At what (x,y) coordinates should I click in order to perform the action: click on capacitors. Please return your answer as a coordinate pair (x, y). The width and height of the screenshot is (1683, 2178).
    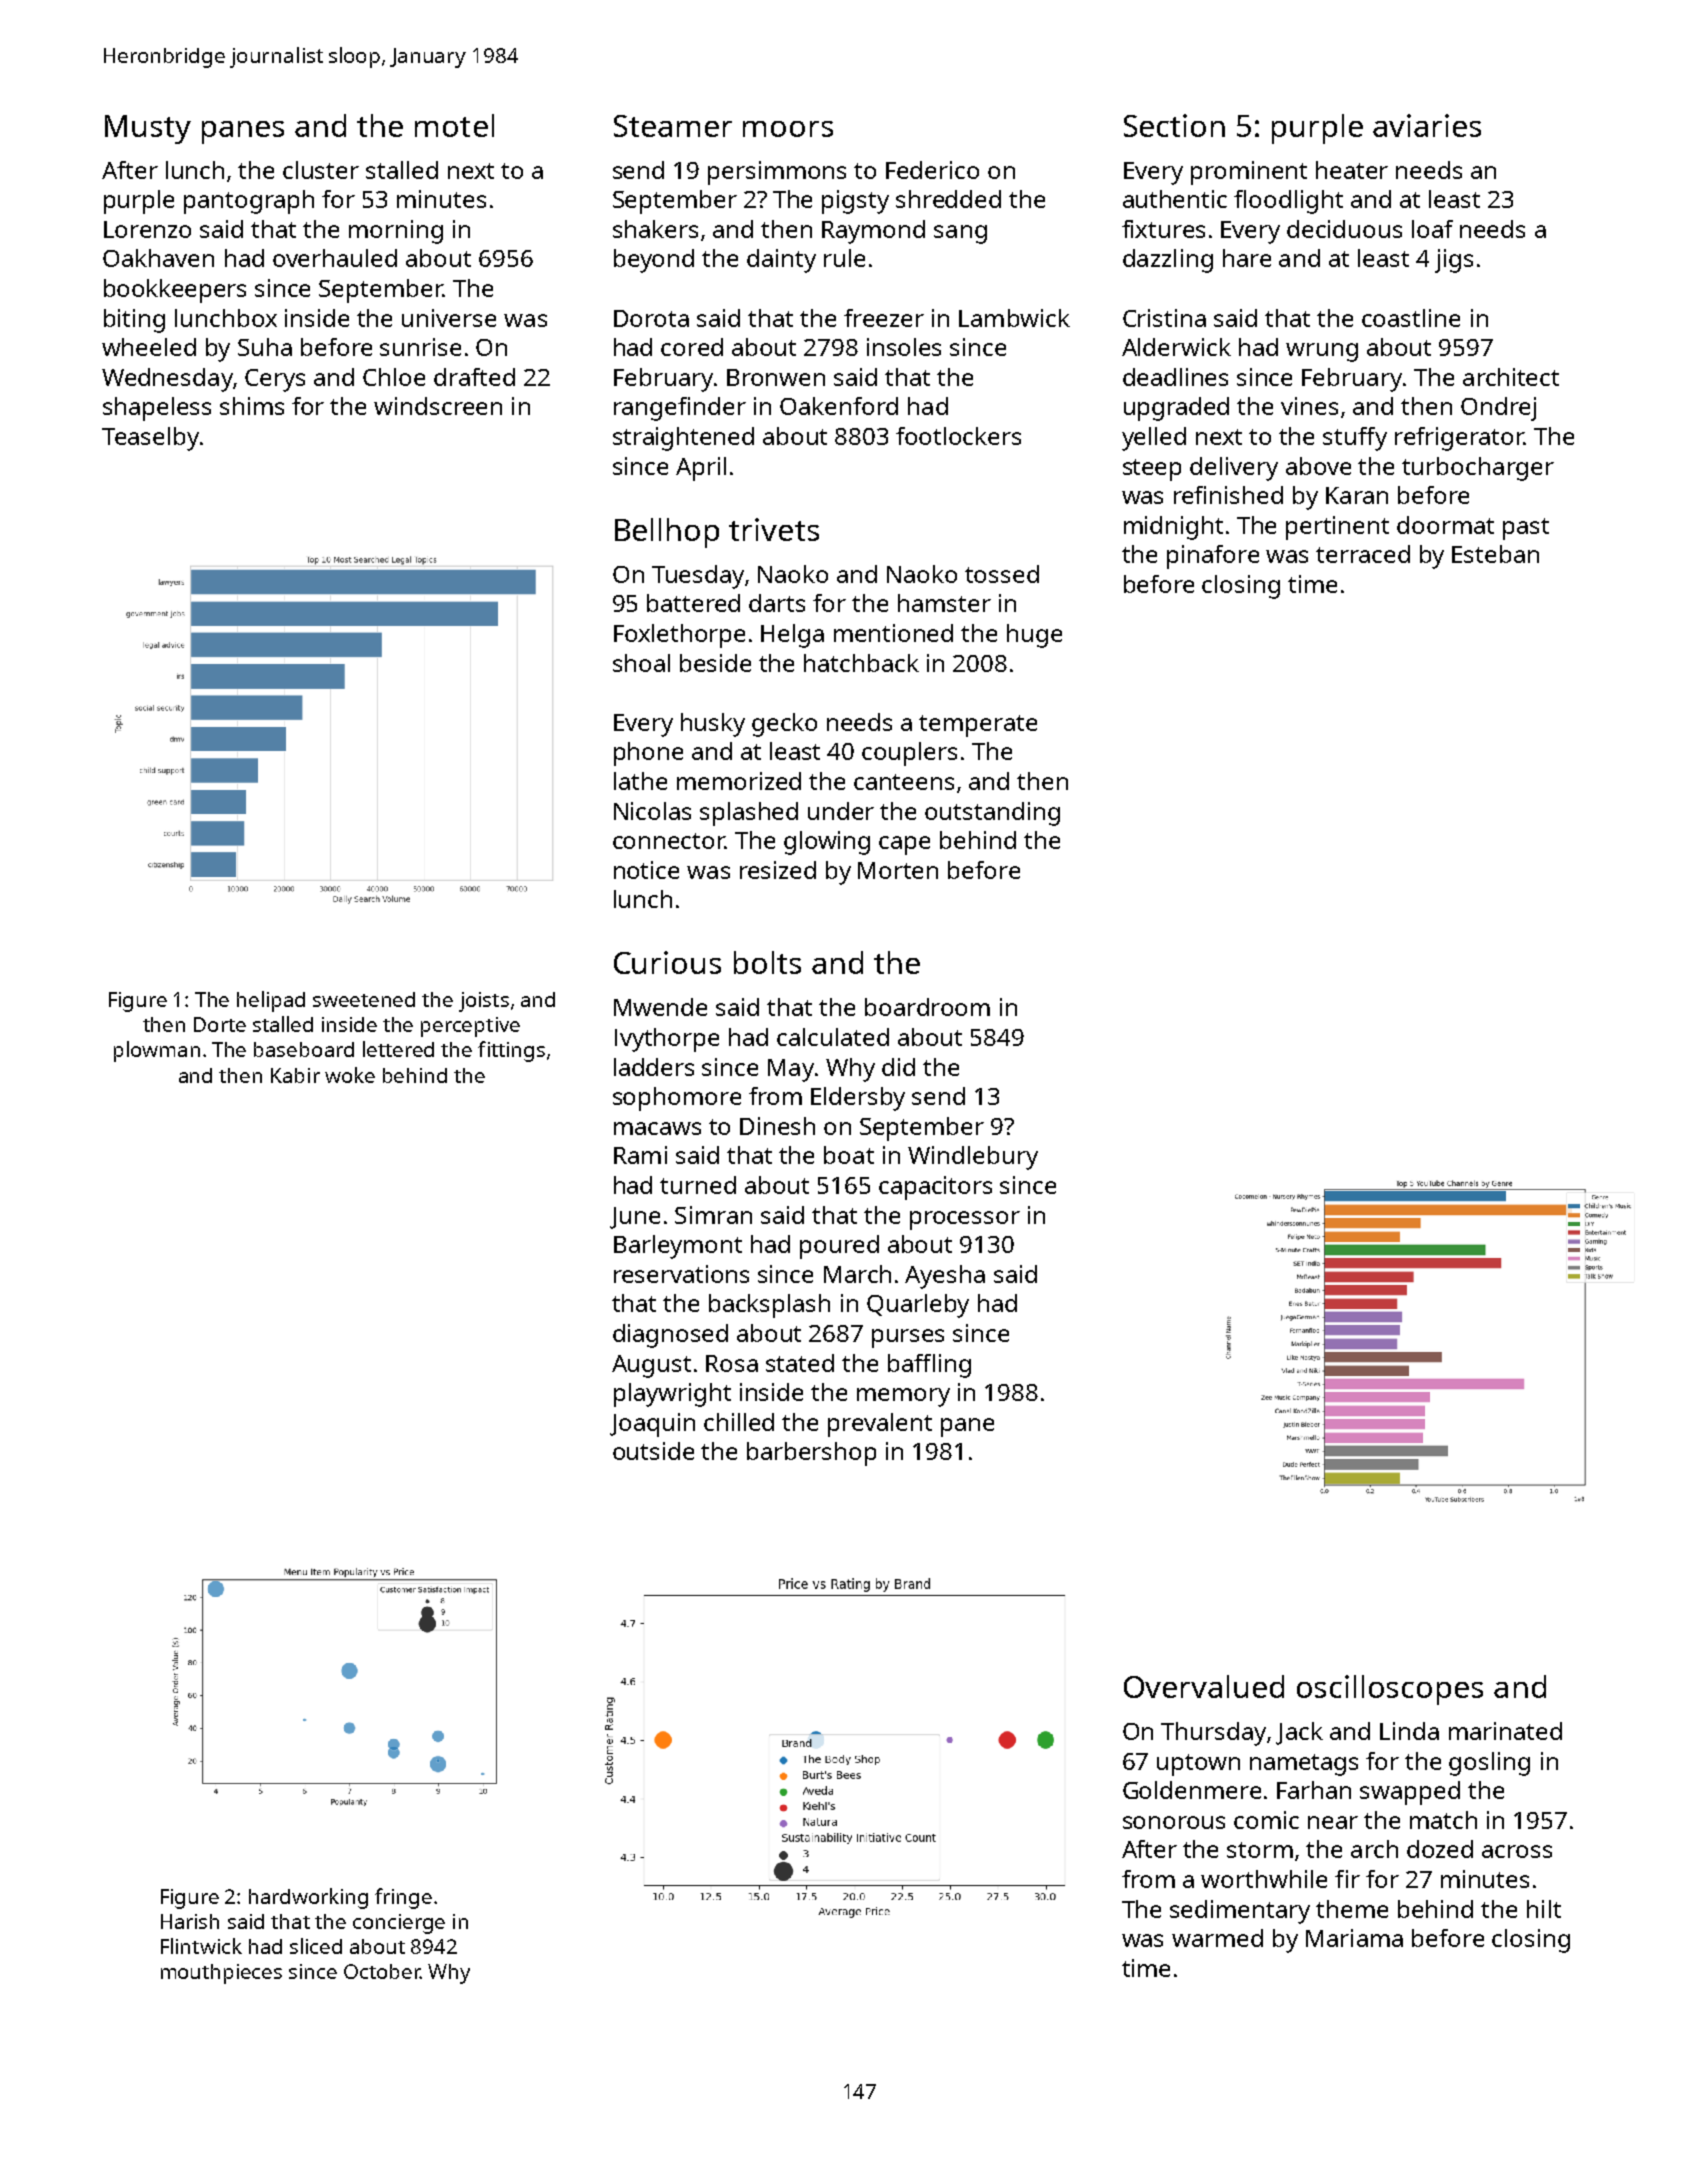
    Looking at the image, I should click on (935, 1188).
